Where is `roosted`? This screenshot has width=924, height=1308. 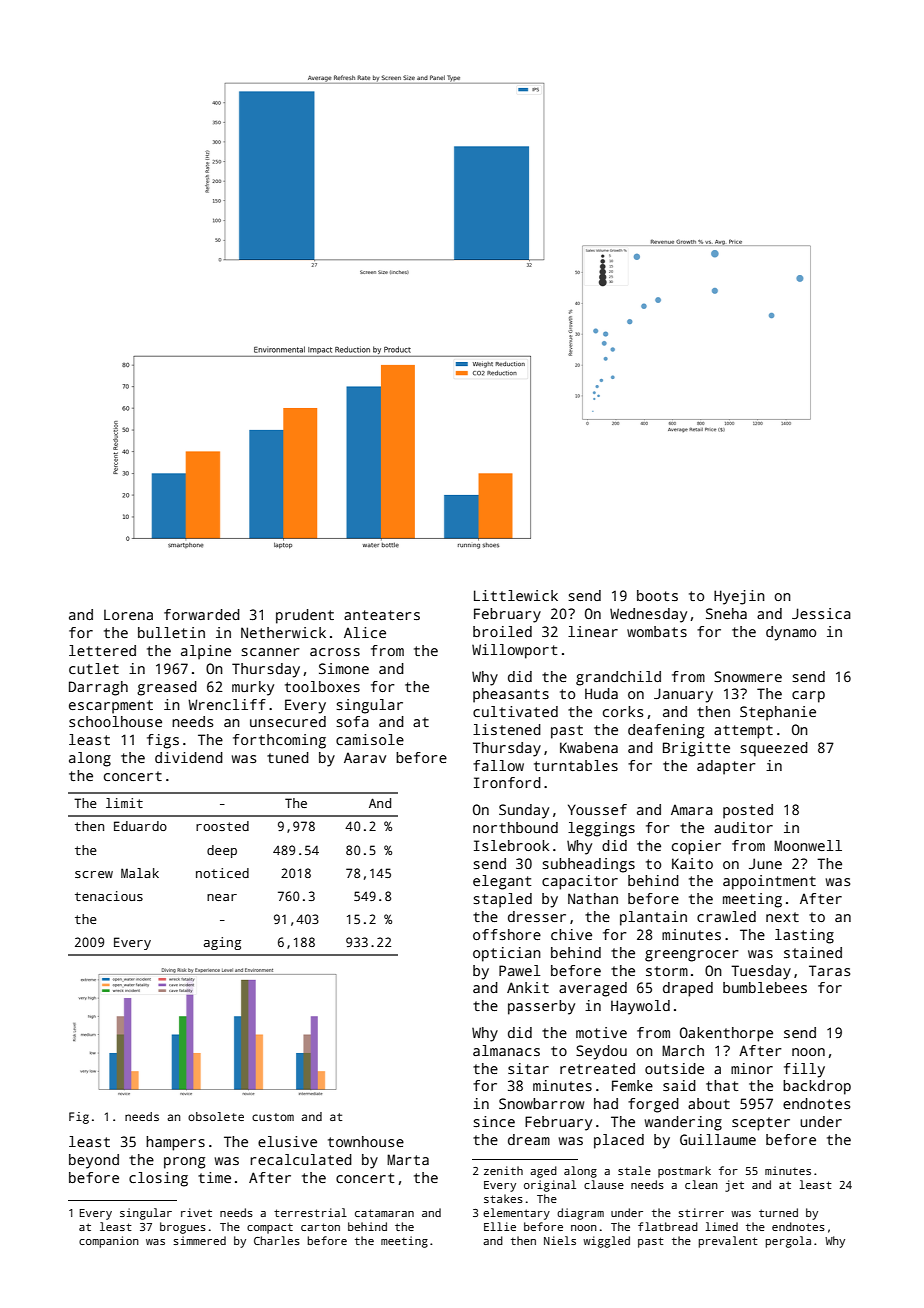
roosted is located at coordinates (222, 826).
